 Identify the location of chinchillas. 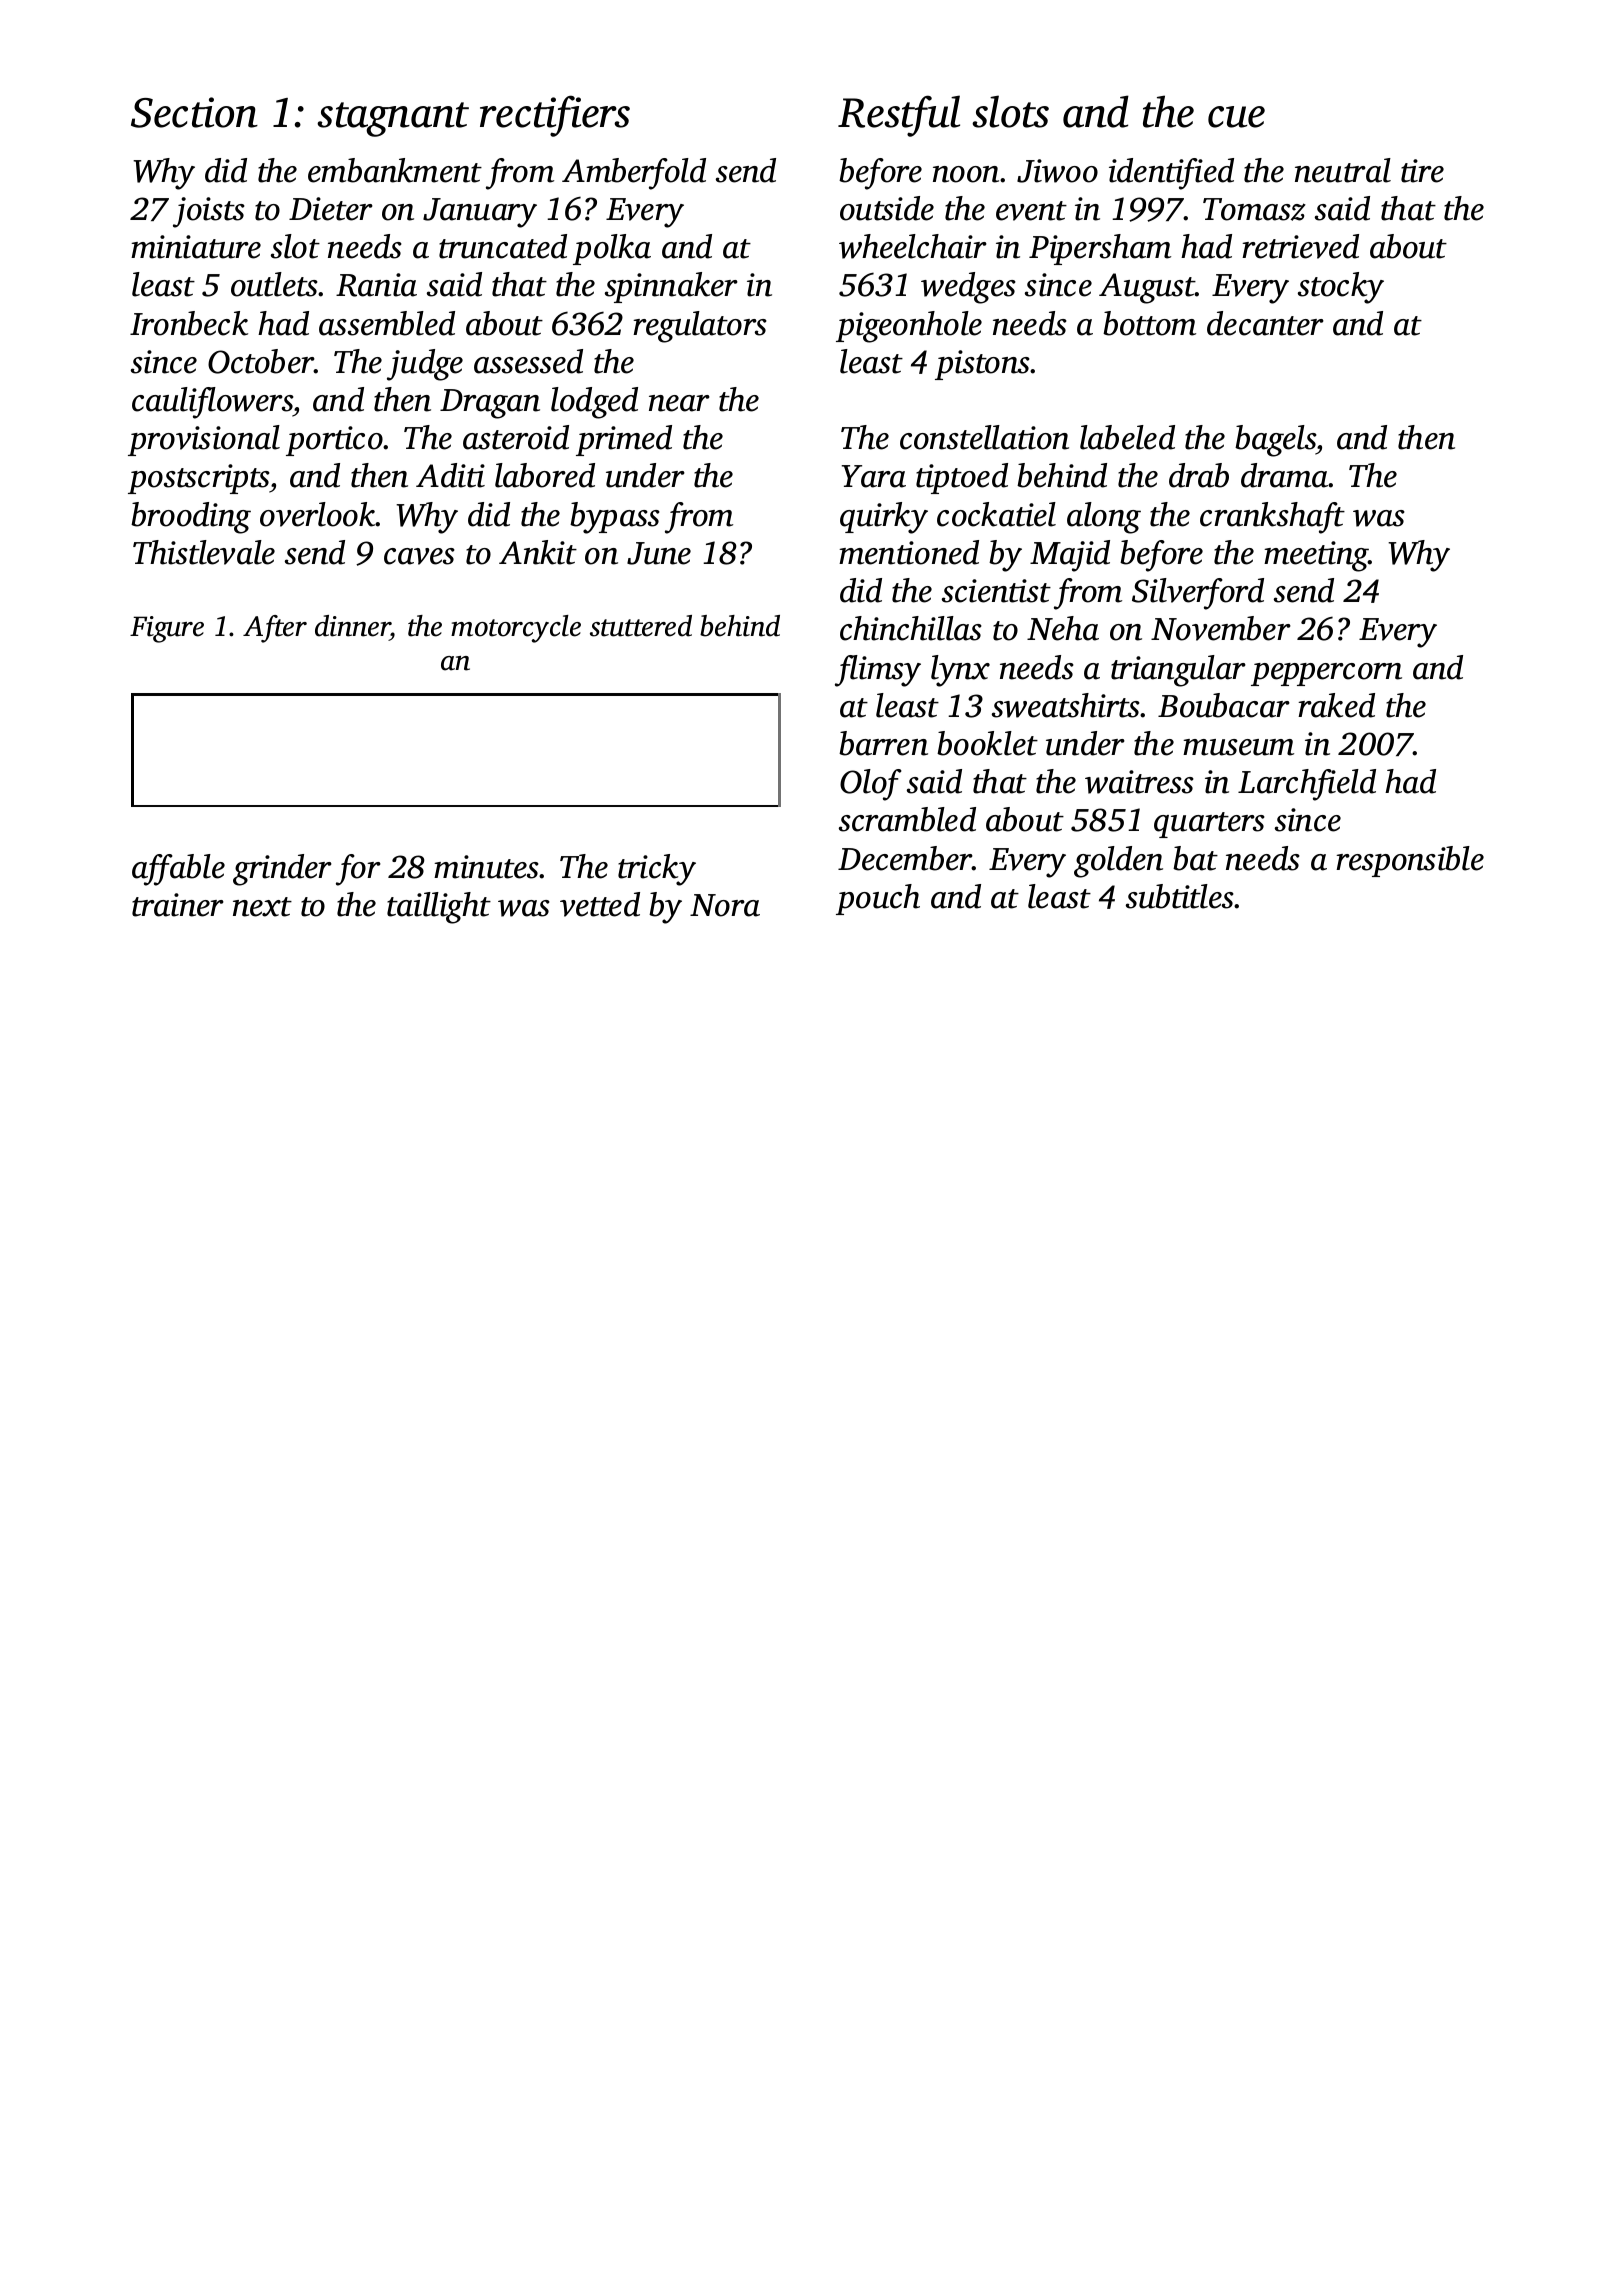
(911, 628).
